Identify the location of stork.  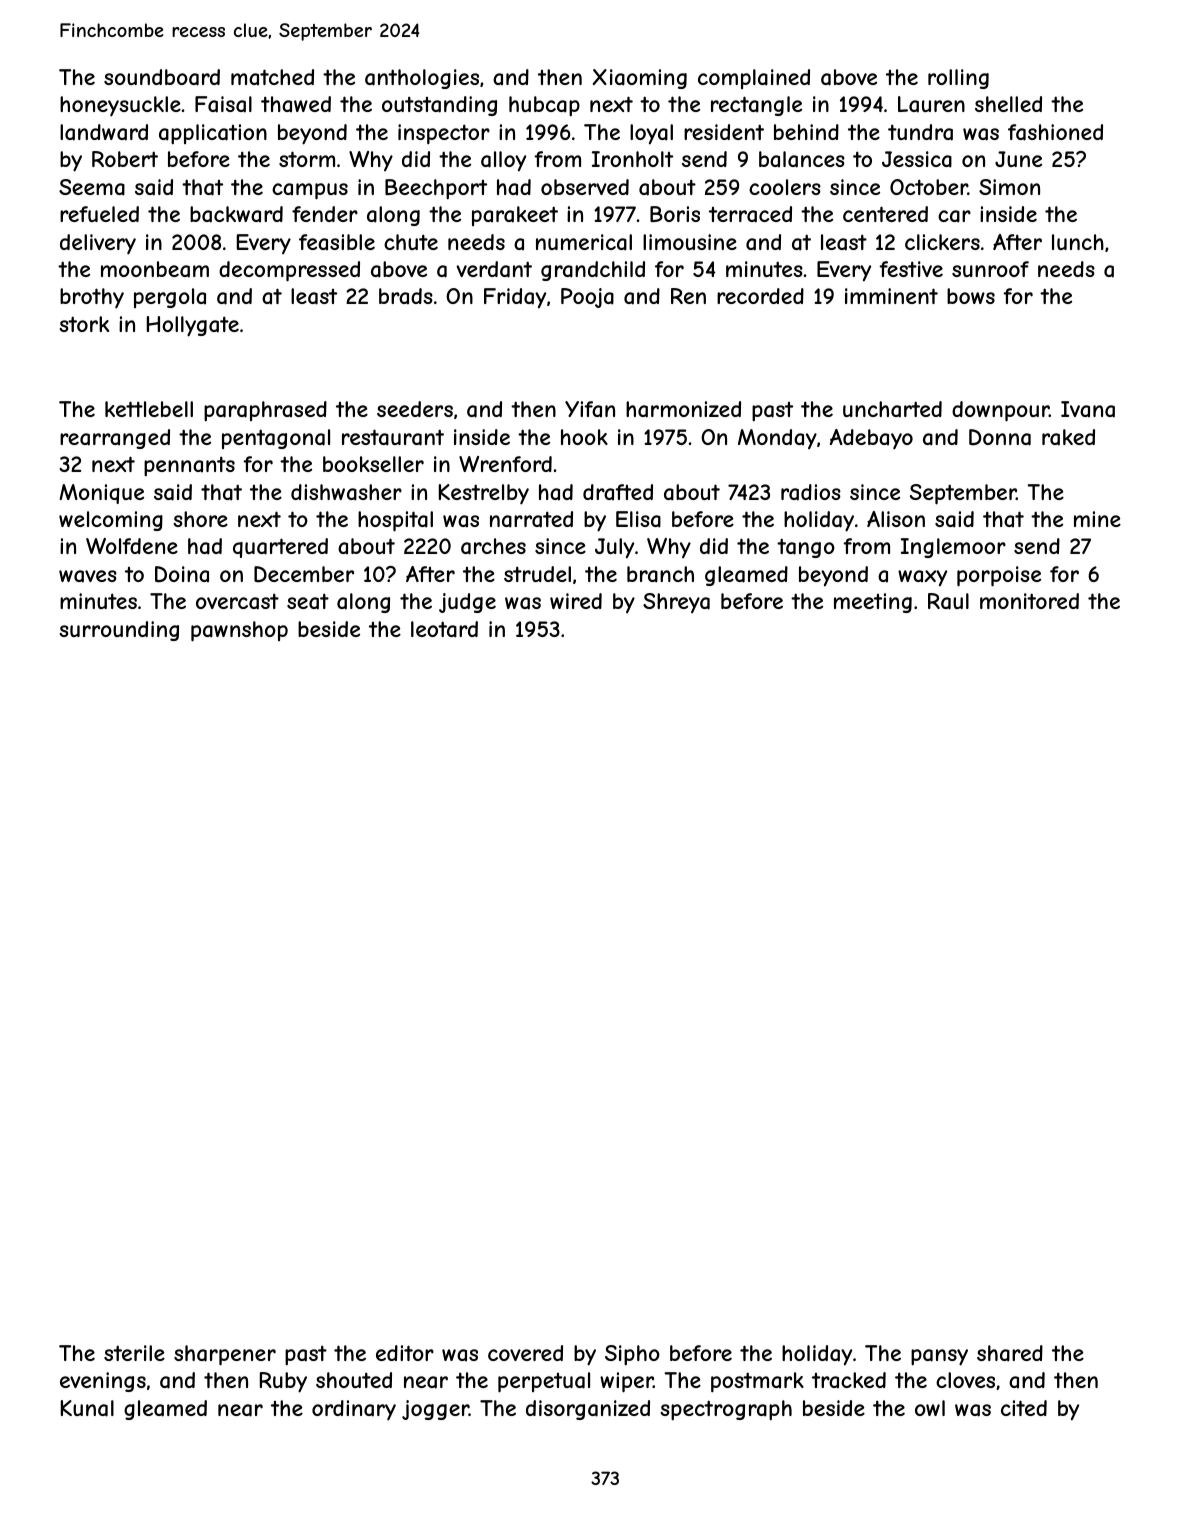
(84, 324).
